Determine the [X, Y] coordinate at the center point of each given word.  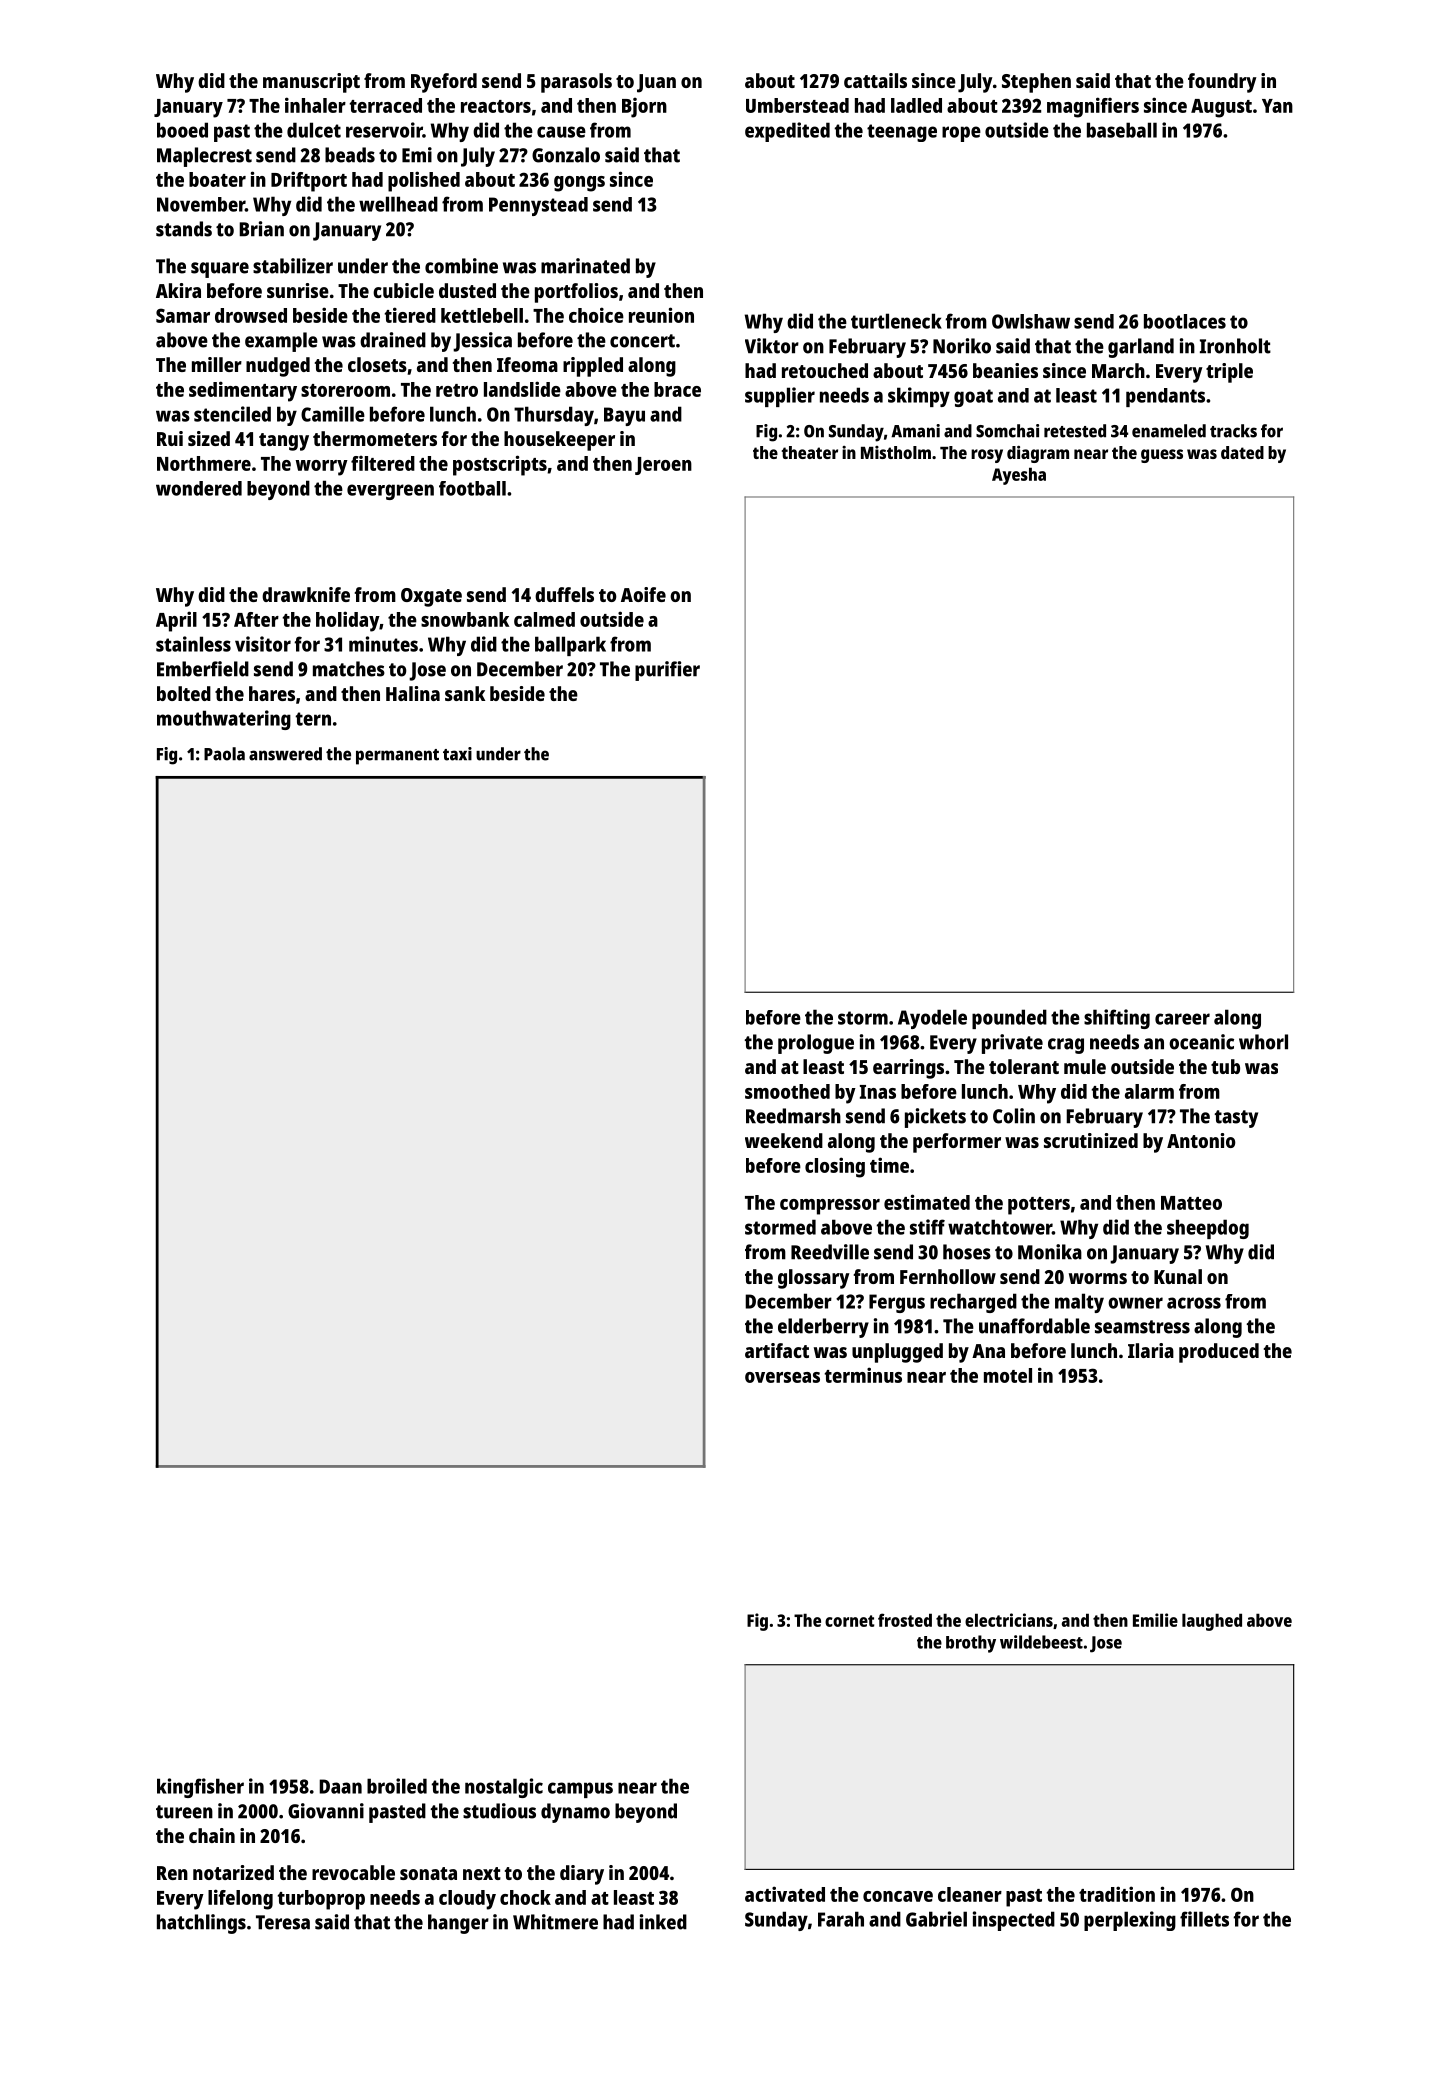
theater [810, 452]
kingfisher [200, 1788]
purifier [667, 671]
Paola [224, 754]
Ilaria [1151, 1350]
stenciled [232, 414]
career [1182, 1019]
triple [1229, 373]
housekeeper [559, 441]
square [220, 270]
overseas [782, 1377]
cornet [849, 1621]
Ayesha [1019, 476]
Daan [340, 1786]
